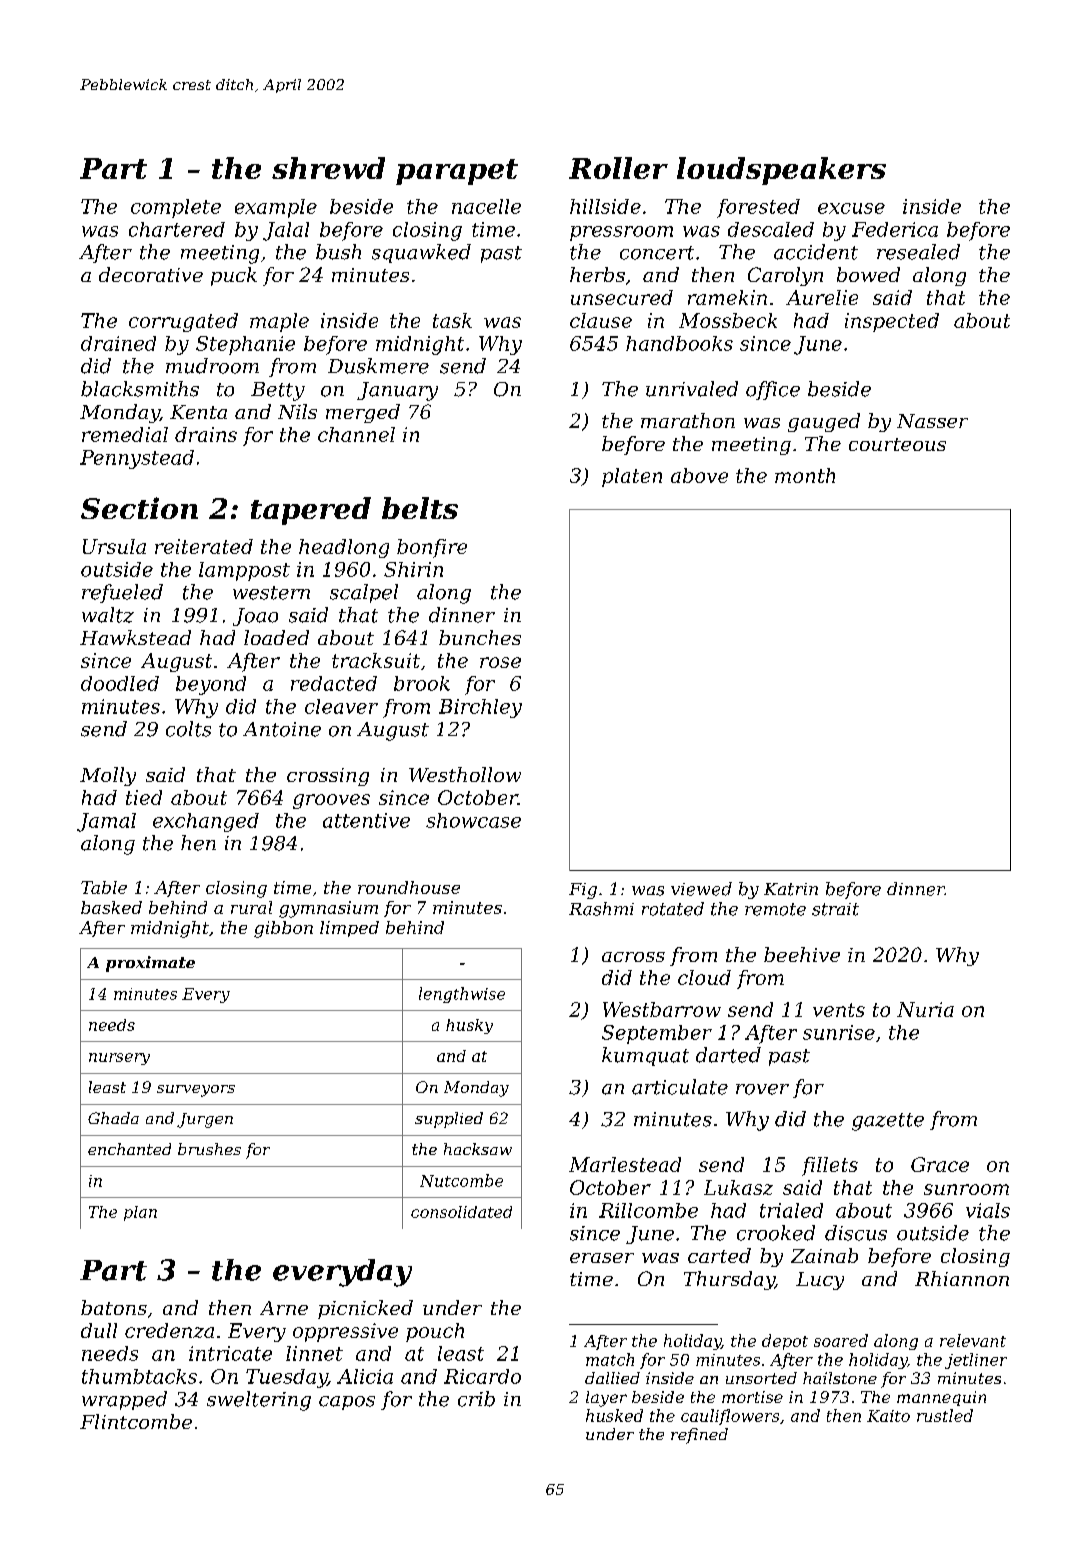  Describe the element at coordinates (452, 320) in the screenshot. I see `task` at that location.
